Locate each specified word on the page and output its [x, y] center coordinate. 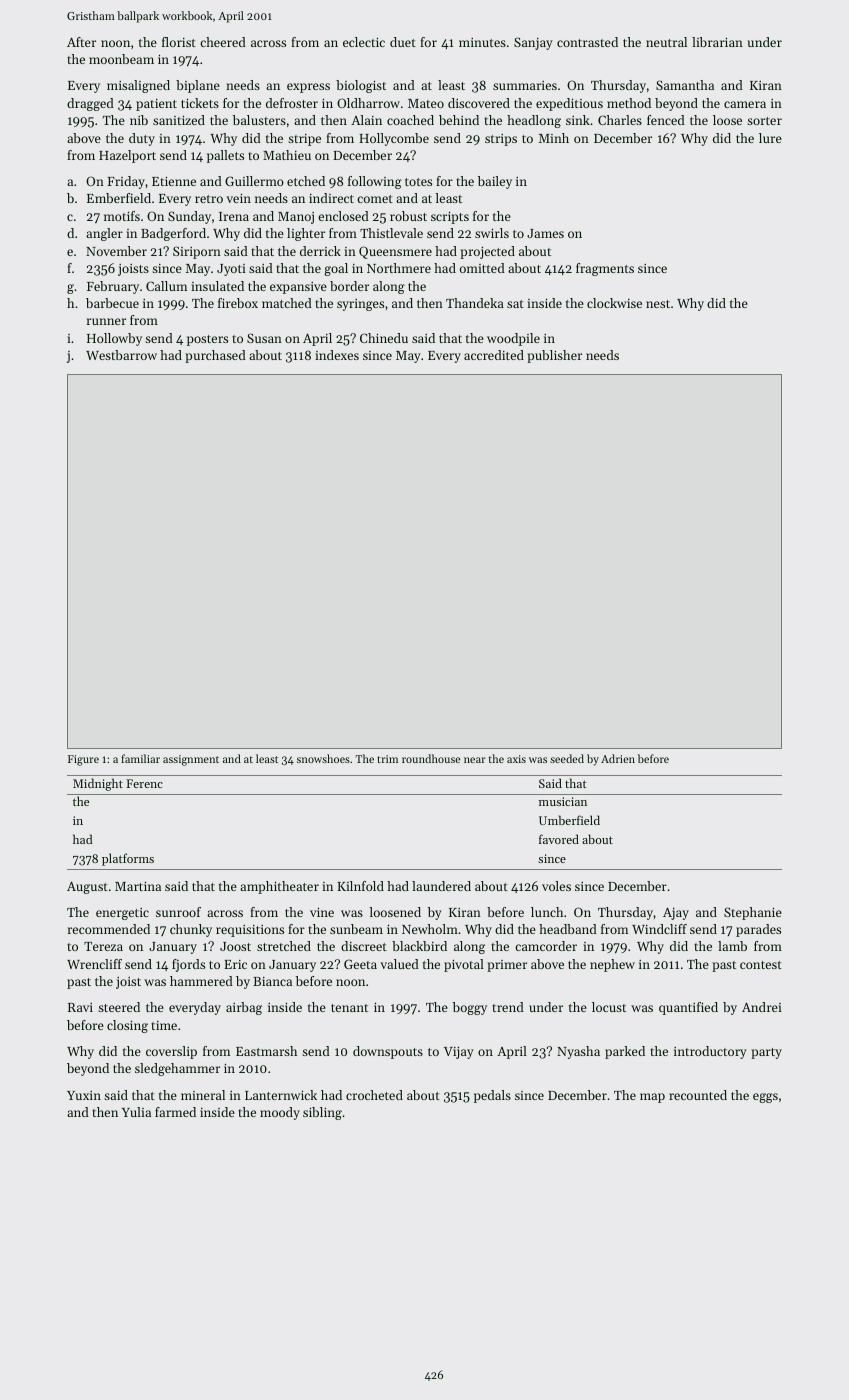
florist [179, 42]
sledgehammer [177, 1069]
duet [403, 42]
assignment [191, 760]
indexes [337, 355]
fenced [666, 120]
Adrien [618, 758]
